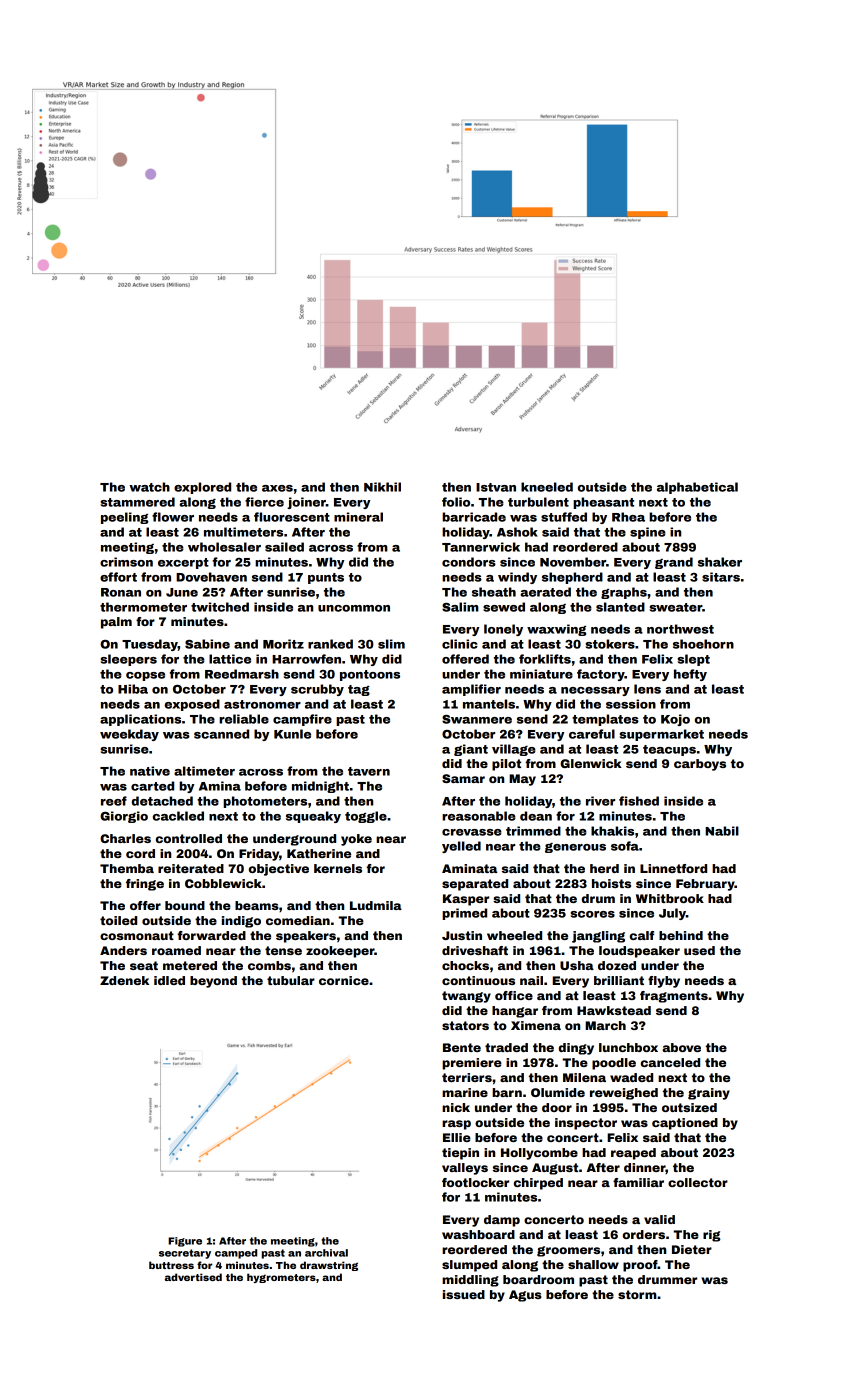  What do you see at coordinates (171, 1265) in the screenshot?
I see `buttress` at bounding box center [171, 1265].
